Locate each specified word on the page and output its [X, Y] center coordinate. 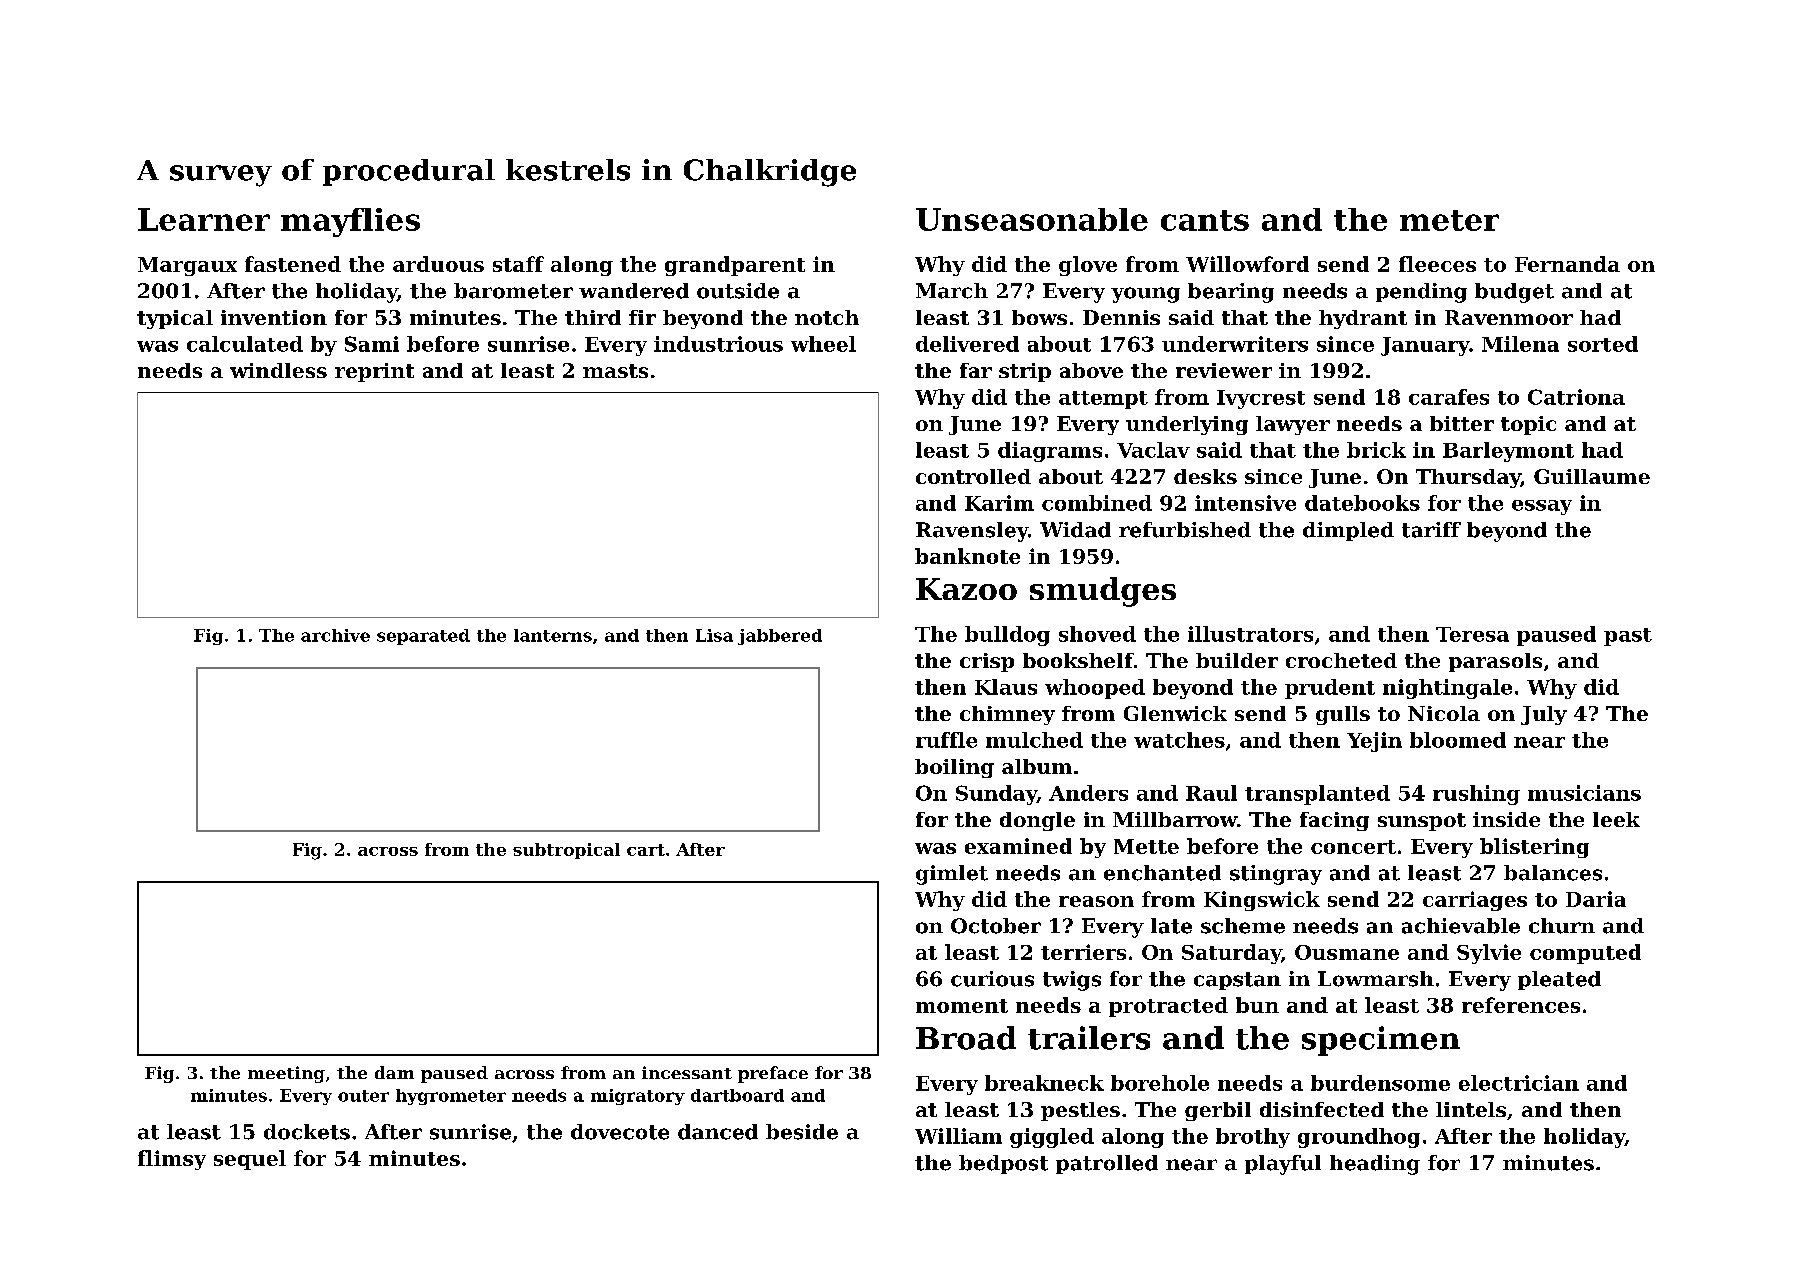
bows [1039, 317]
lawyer [1293, 425]
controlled [973, 476]
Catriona [1576, 397]
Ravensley [972, 532]
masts [615, 371]
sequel [250, 1160]
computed [1585, 954]
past [1628, 637]
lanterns [553, 635]
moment [962, 1006]
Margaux [187, 266]
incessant [687, 1072]
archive [335, 635]
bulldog [1007, 636]
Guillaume [1592, 476]
